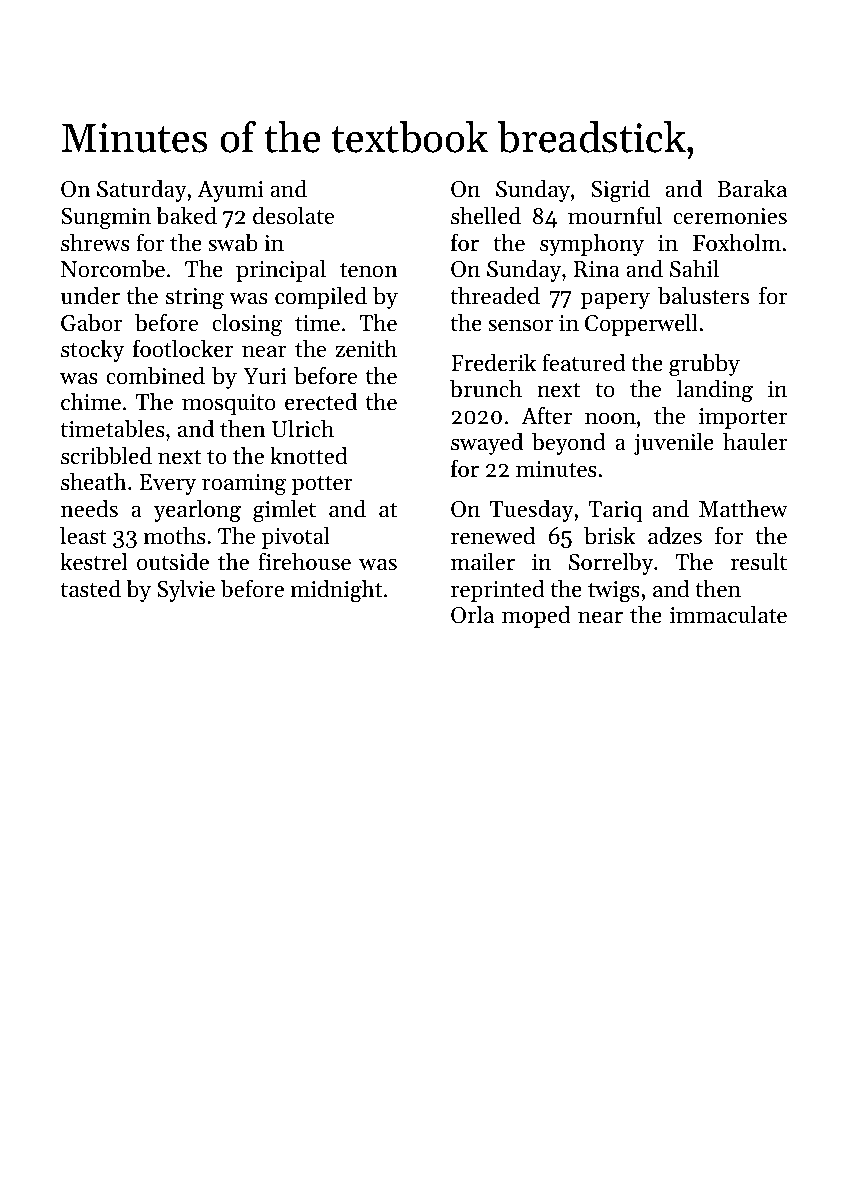  I want to click on Sylvie, so click(186, 590).
